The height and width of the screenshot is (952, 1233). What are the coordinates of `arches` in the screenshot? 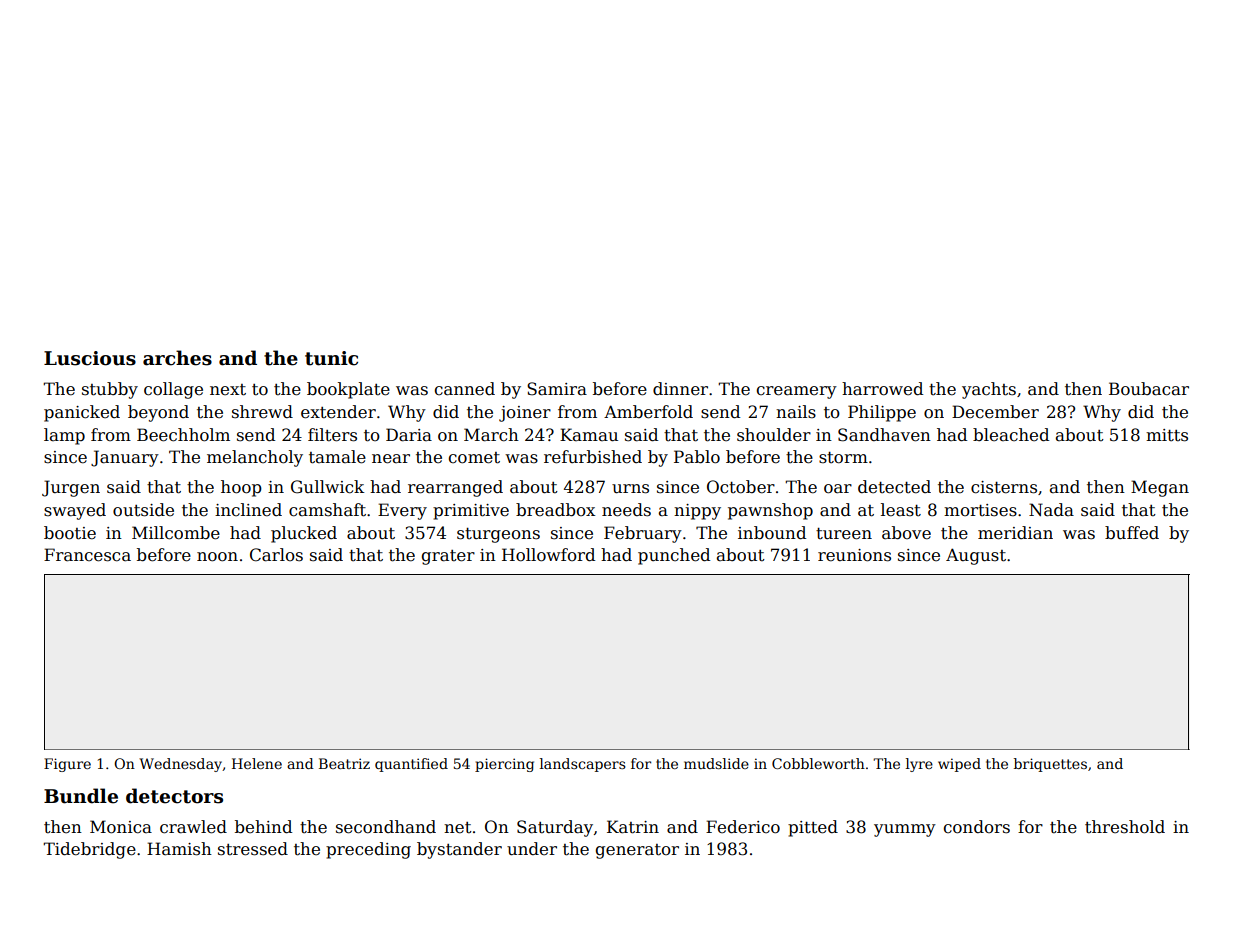 It's located at (177, 358).
